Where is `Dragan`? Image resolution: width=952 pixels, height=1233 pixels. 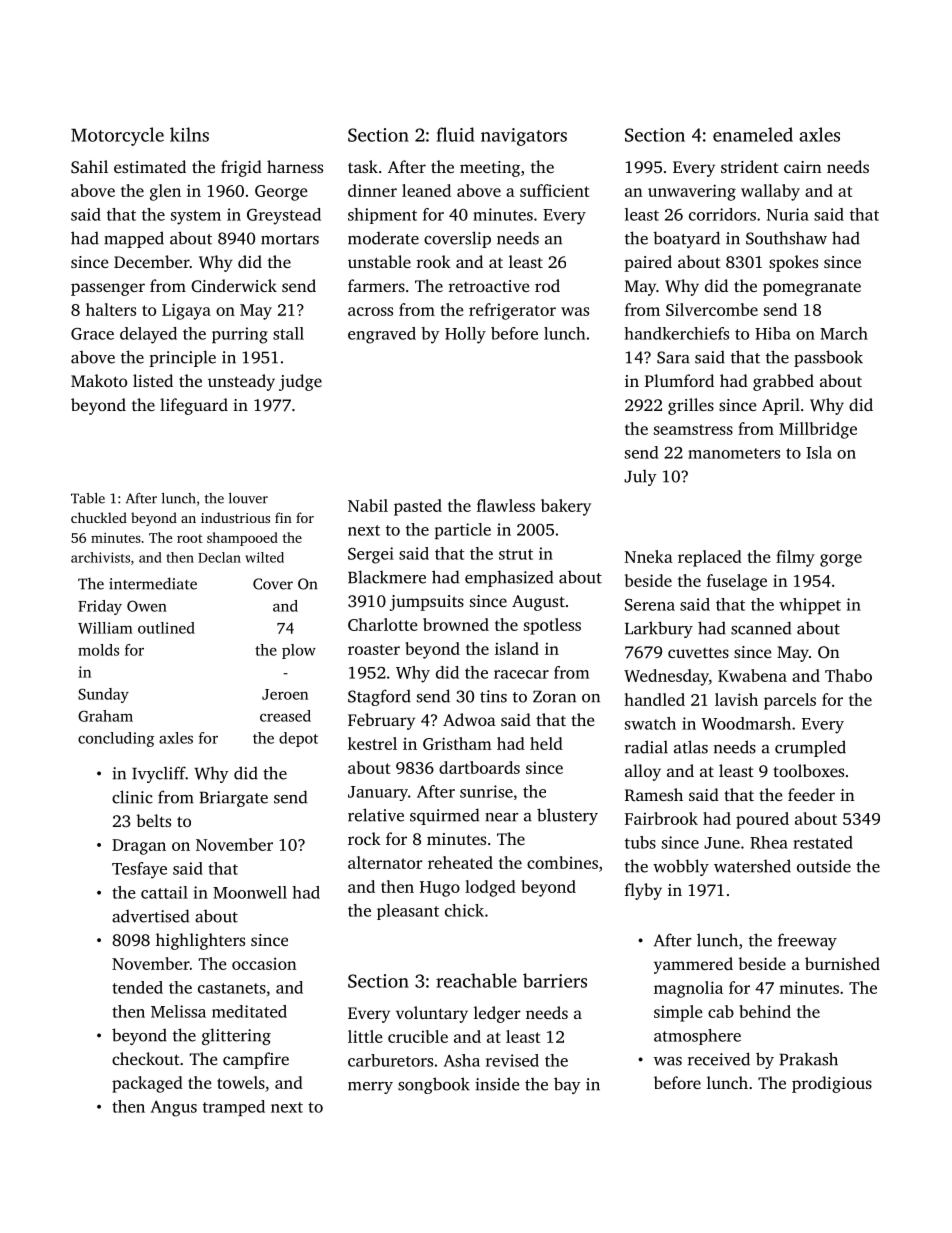 Dragan is located at coordinates (139, 847).
